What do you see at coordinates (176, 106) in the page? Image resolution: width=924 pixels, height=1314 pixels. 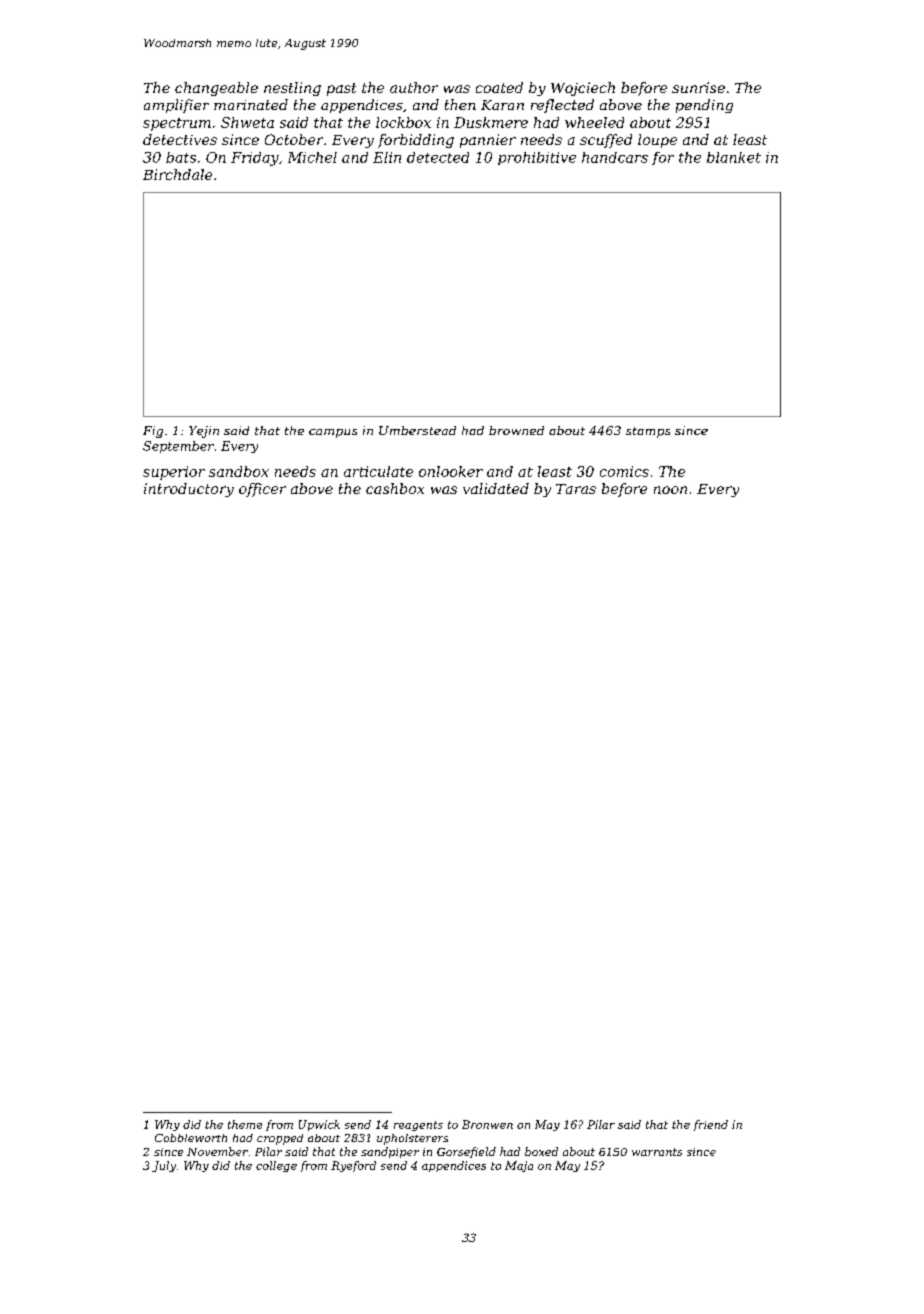 I see `amplifier` at bounding box center [176, 106].
